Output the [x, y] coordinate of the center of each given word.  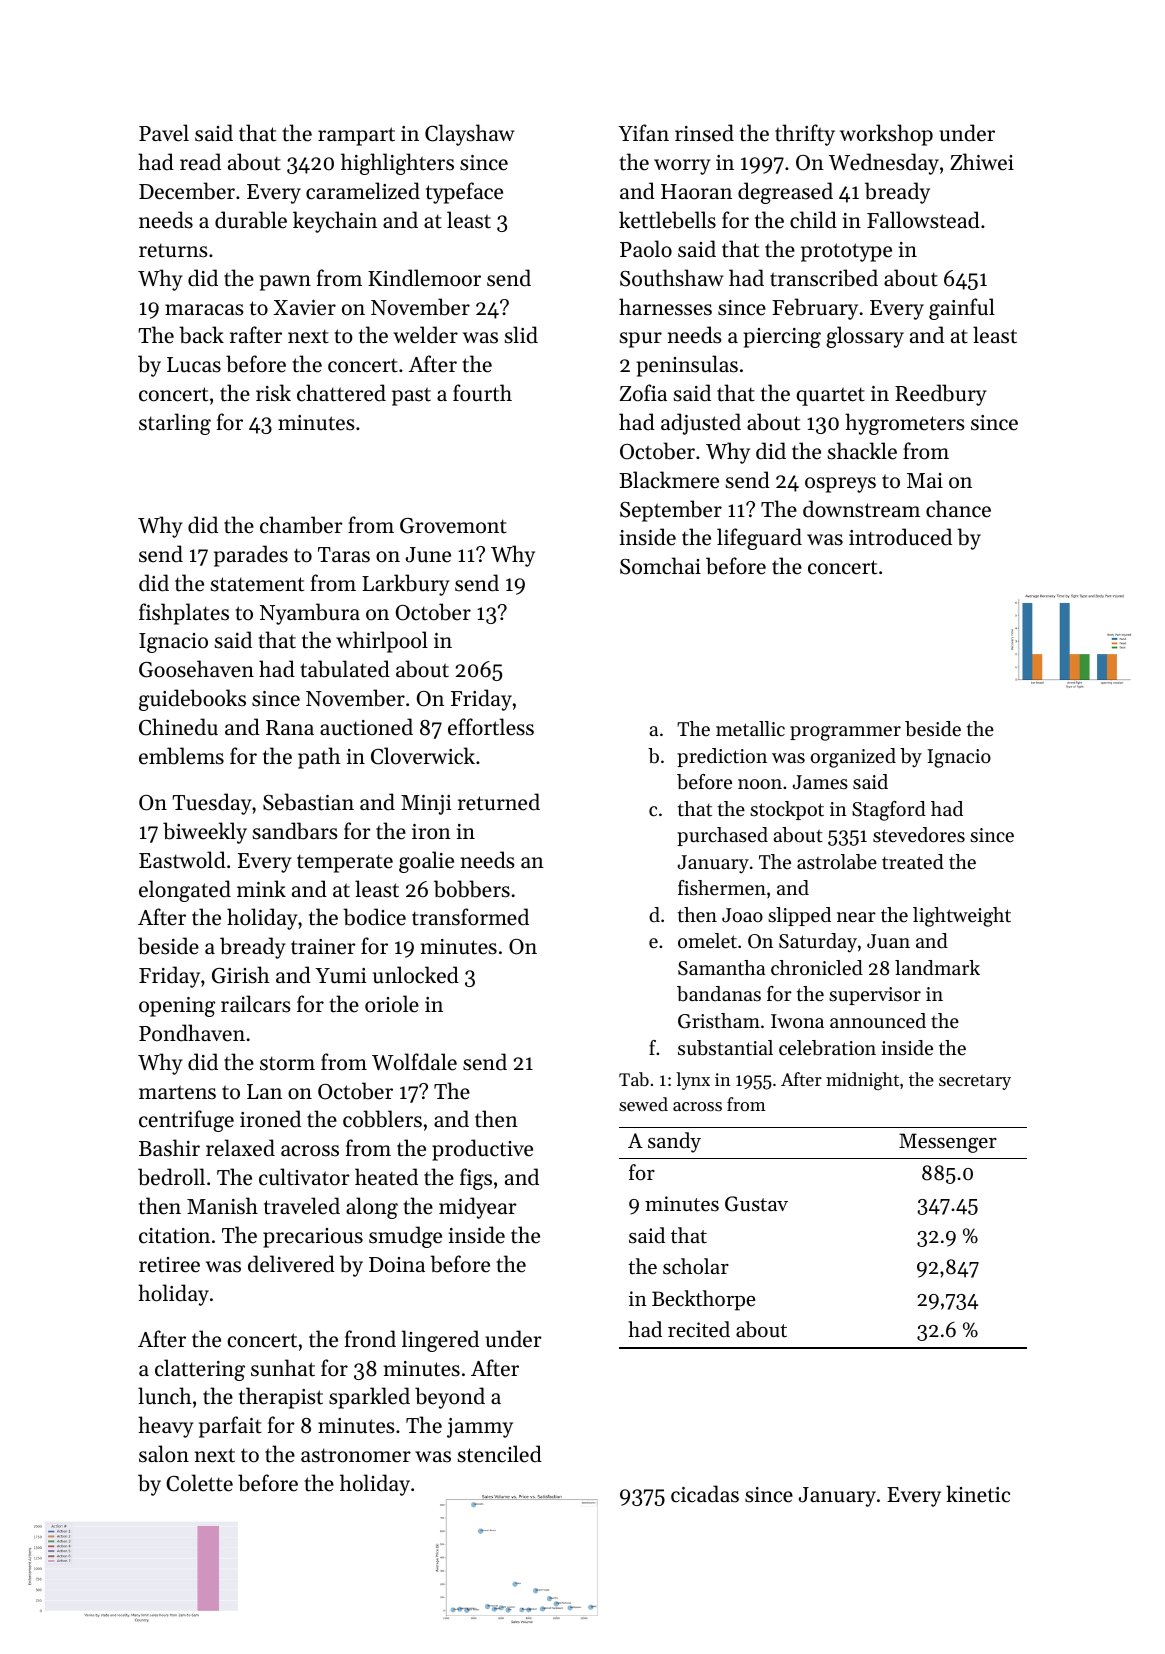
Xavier [305, 308]
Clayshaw [470, 135]
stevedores [919, 835]
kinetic [978, 1494]
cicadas [705, 1494]
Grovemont [453, 526]
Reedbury [941, 395]
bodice [374, 917]
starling [175, 424]
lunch [165, 1396]
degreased [785, 193]
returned [499, 802]
